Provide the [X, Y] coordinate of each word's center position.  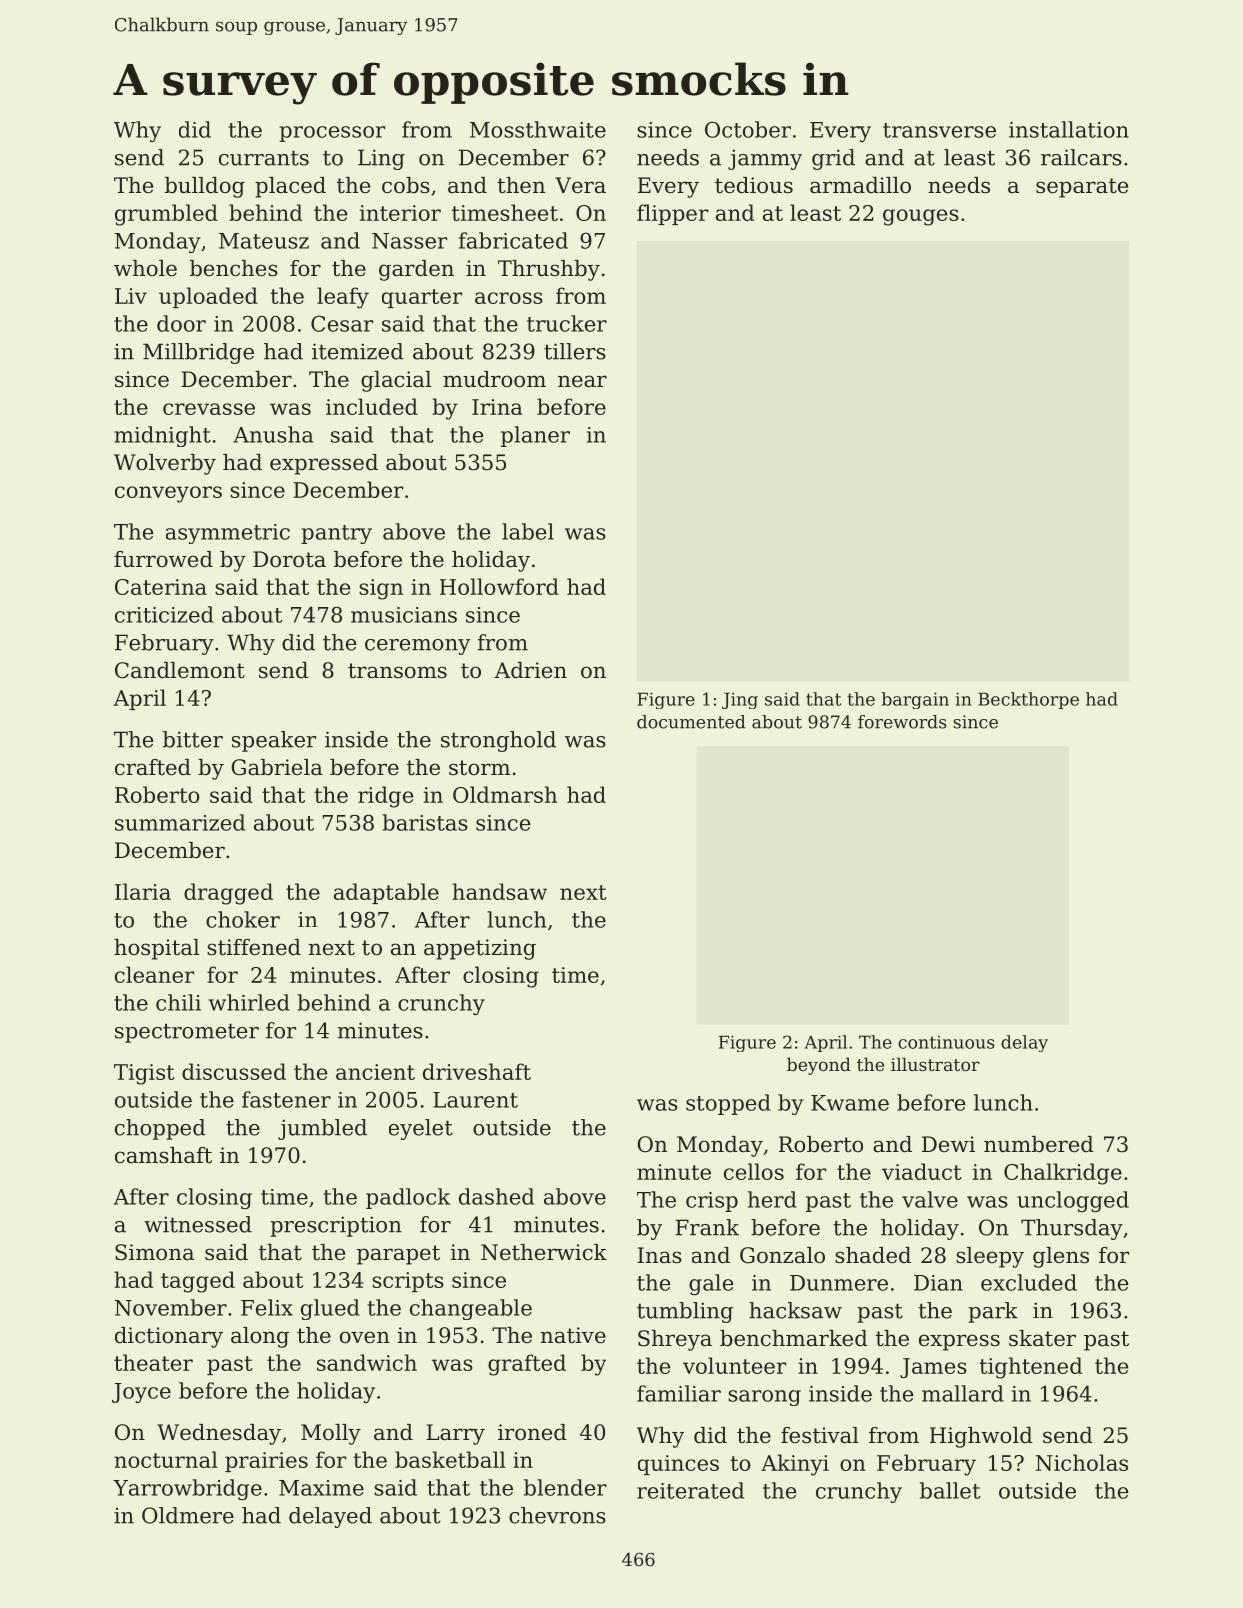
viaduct [922, 1171]
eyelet [421, 1129]
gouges [921, 217]
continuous [946, 1042]
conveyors [168, 494]
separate [1082, 188]
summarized [180, 822]
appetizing [480, 949]
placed [290, 187]
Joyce [141, 1393]
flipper [672, 214]
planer [535, 436]
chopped [160, 1129]
